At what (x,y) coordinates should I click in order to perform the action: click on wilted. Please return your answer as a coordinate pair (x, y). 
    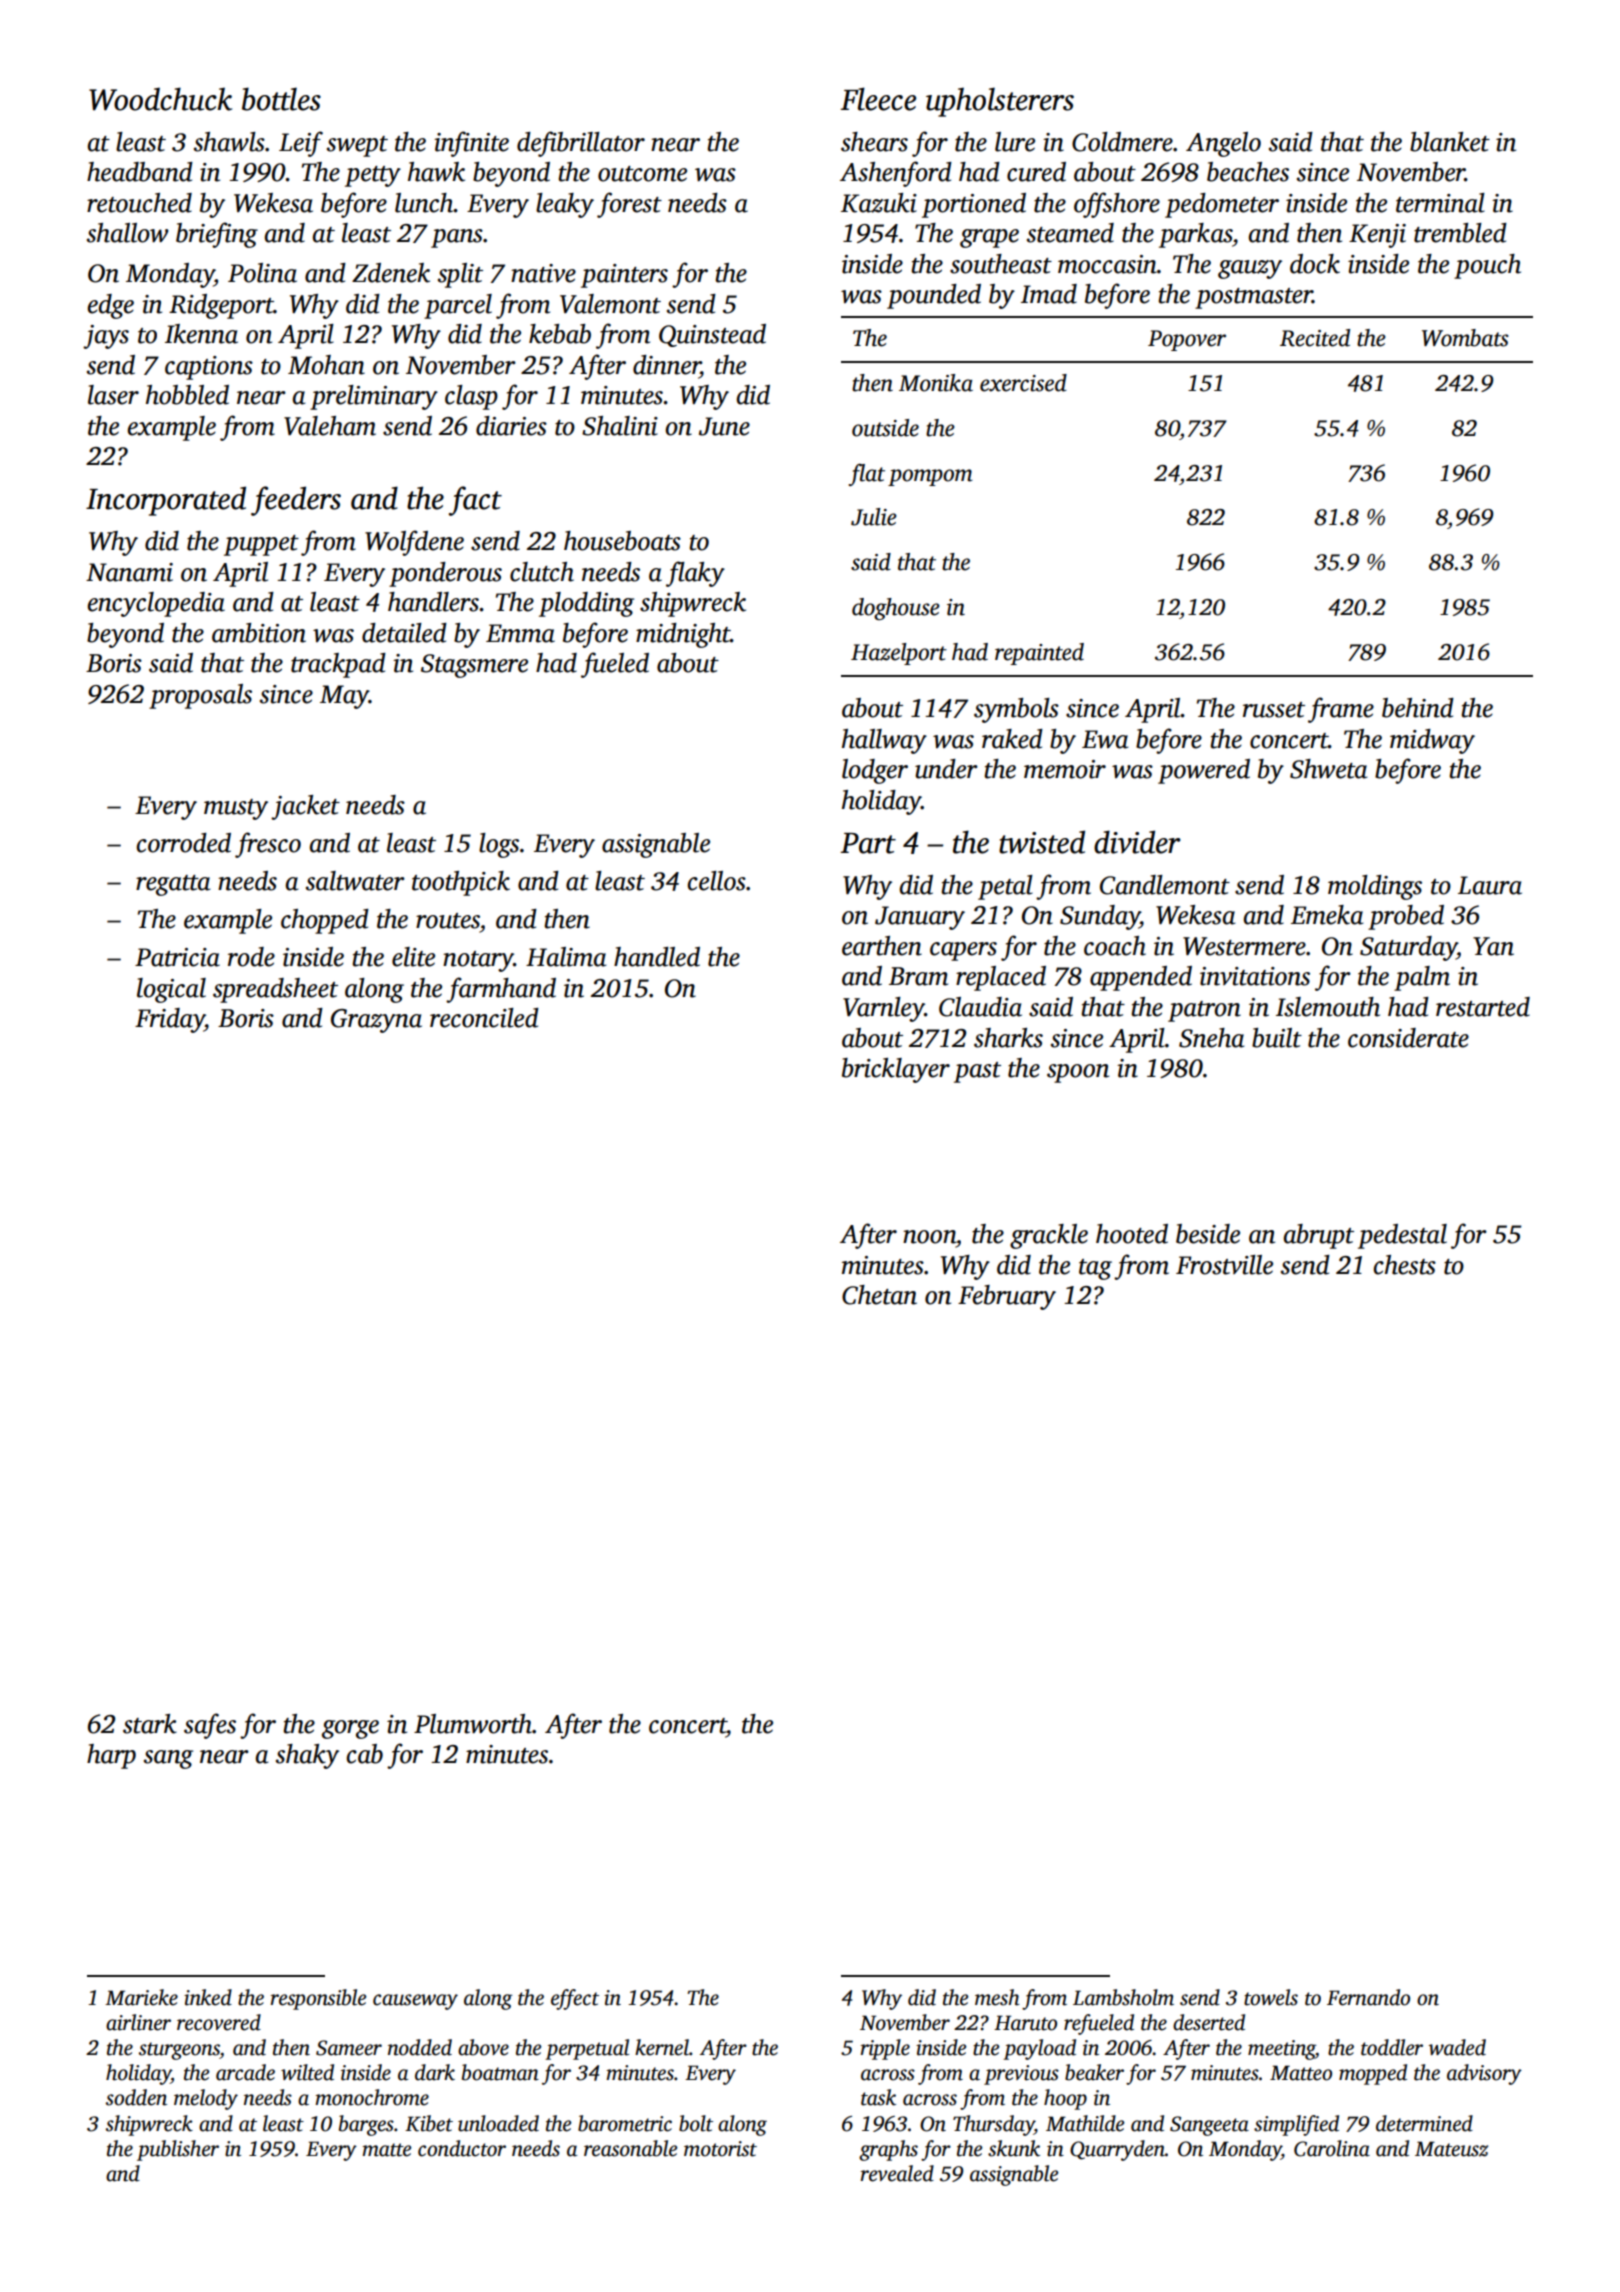
    Looking at the image, I should click on (307, 2072).
